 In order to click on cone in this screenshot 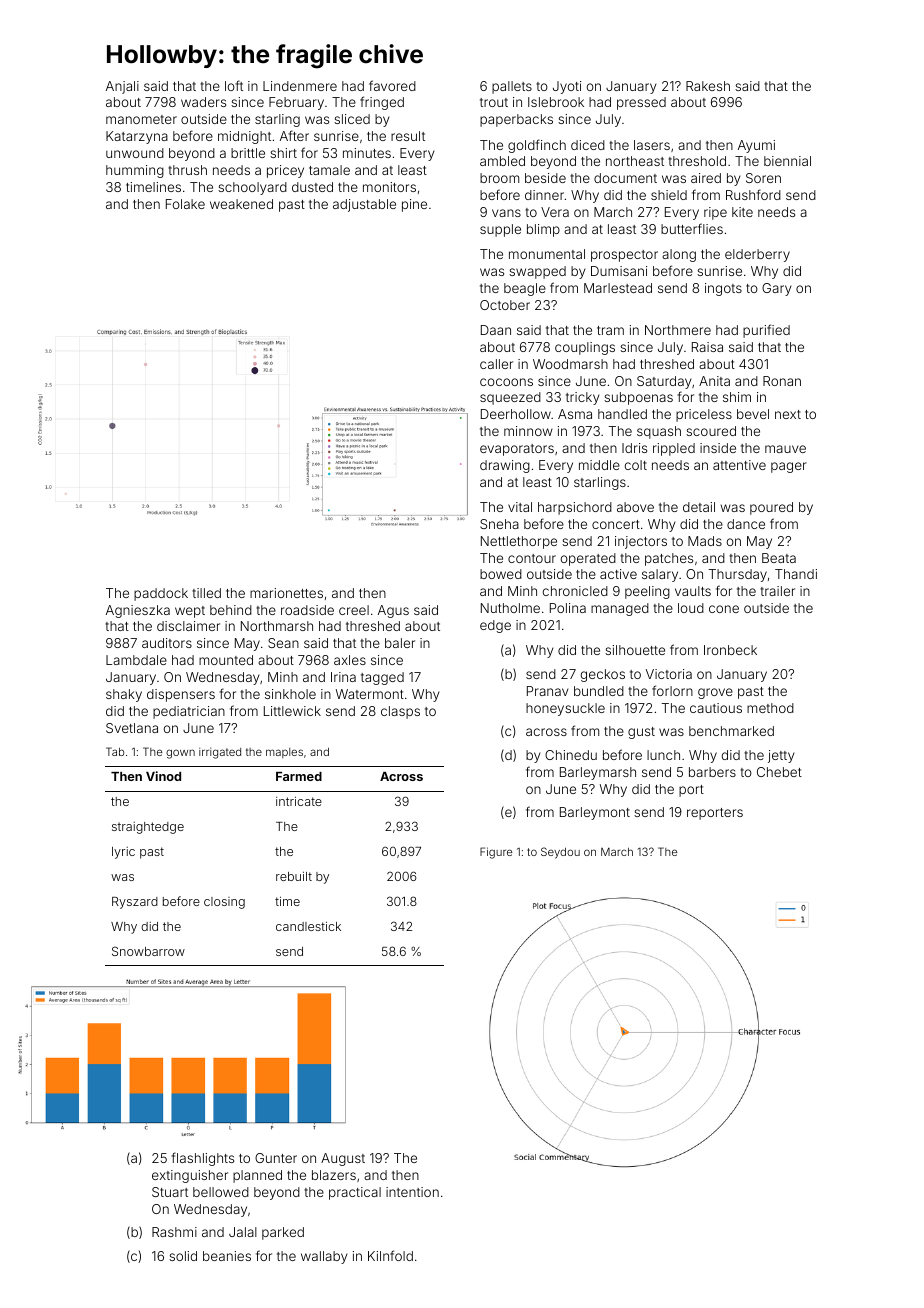, I will do `click(724, 609)`.
